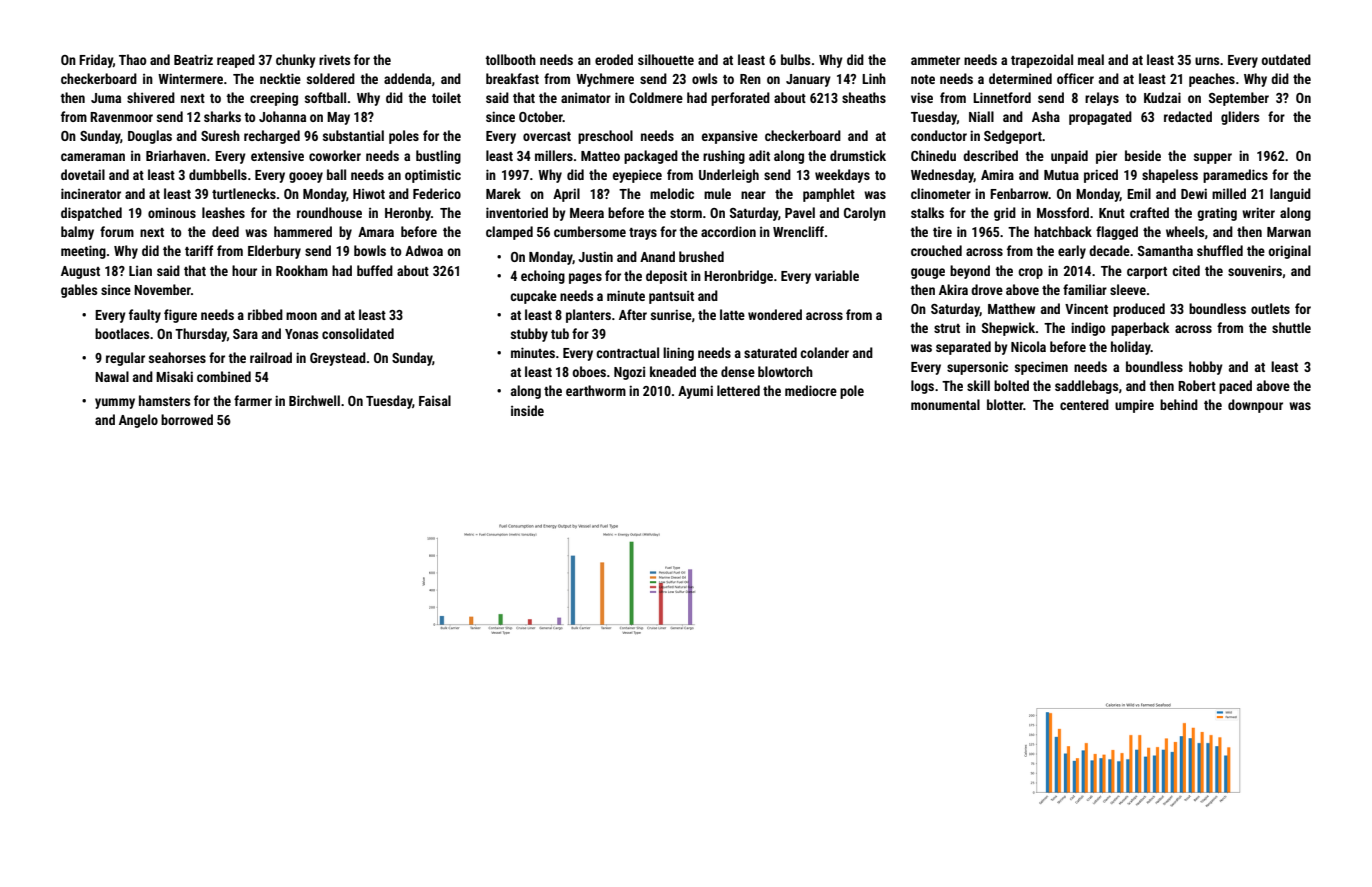 Image resolution: width=1372 pixels, height=887 pixels. Describe the element at coordinates (1091, 59) in the screenshot. I see `meal` at that location.
